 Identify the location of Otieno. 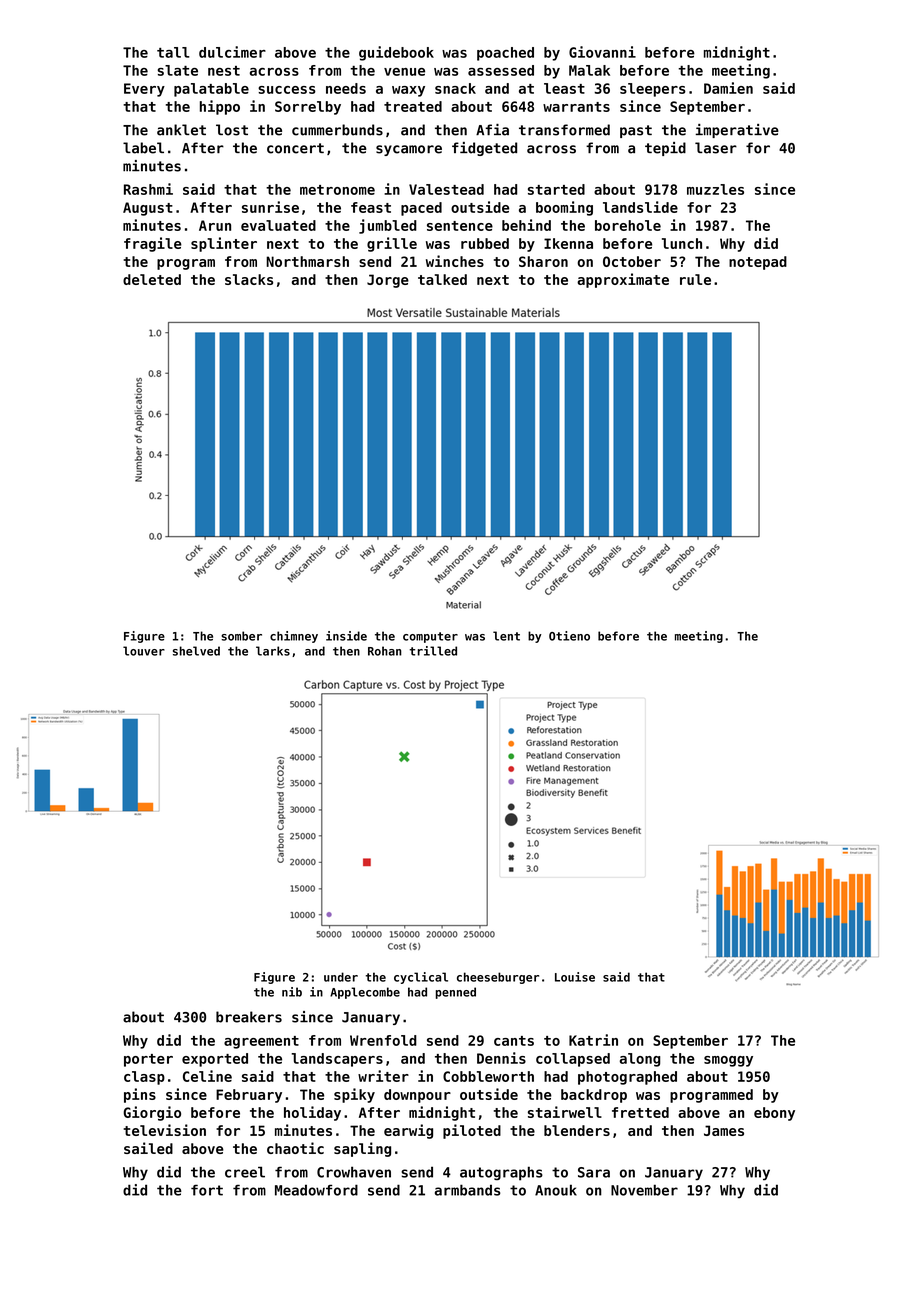
(569, 636).
